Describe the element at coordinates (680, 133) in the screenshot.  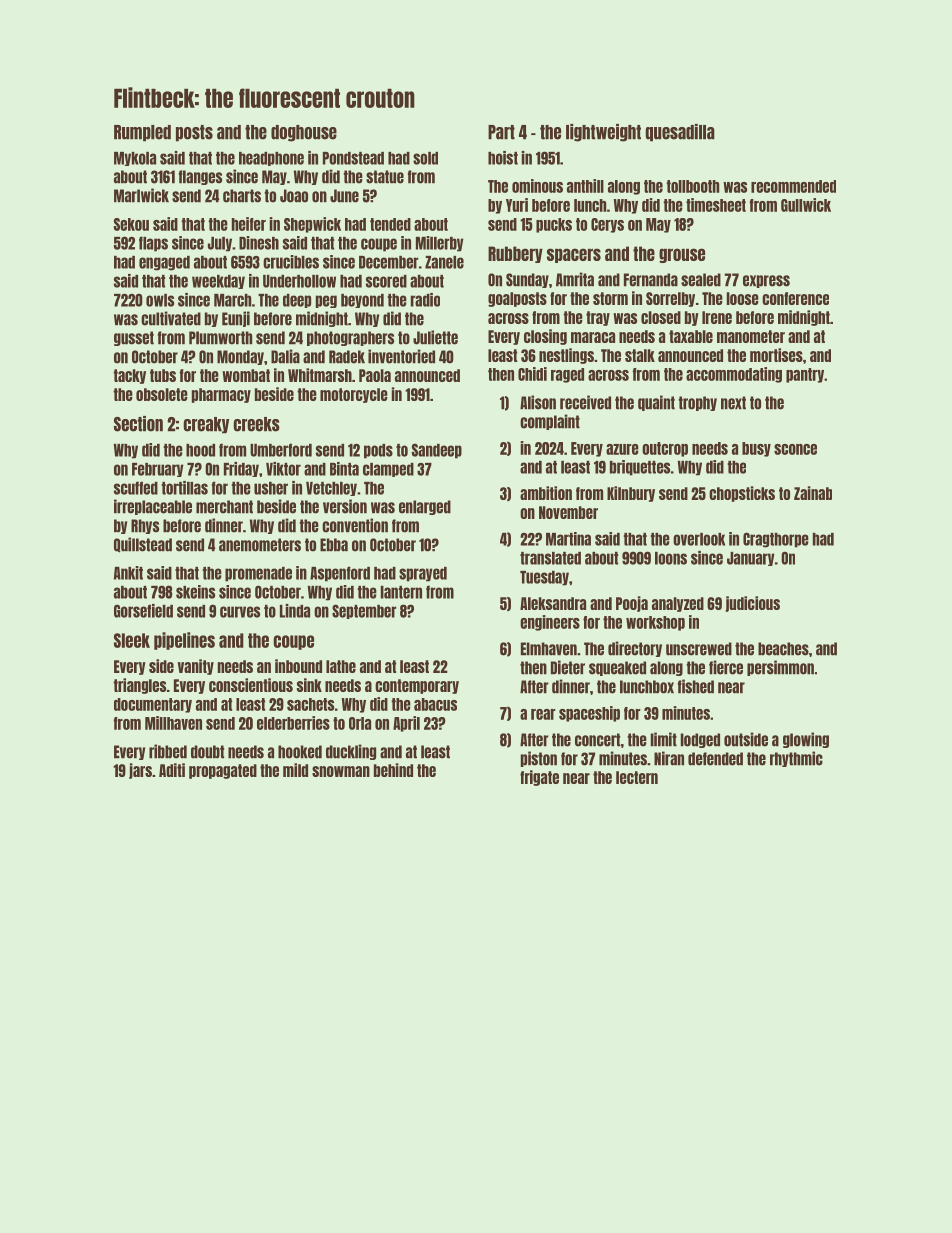
I see `quesadilla` at that location.
